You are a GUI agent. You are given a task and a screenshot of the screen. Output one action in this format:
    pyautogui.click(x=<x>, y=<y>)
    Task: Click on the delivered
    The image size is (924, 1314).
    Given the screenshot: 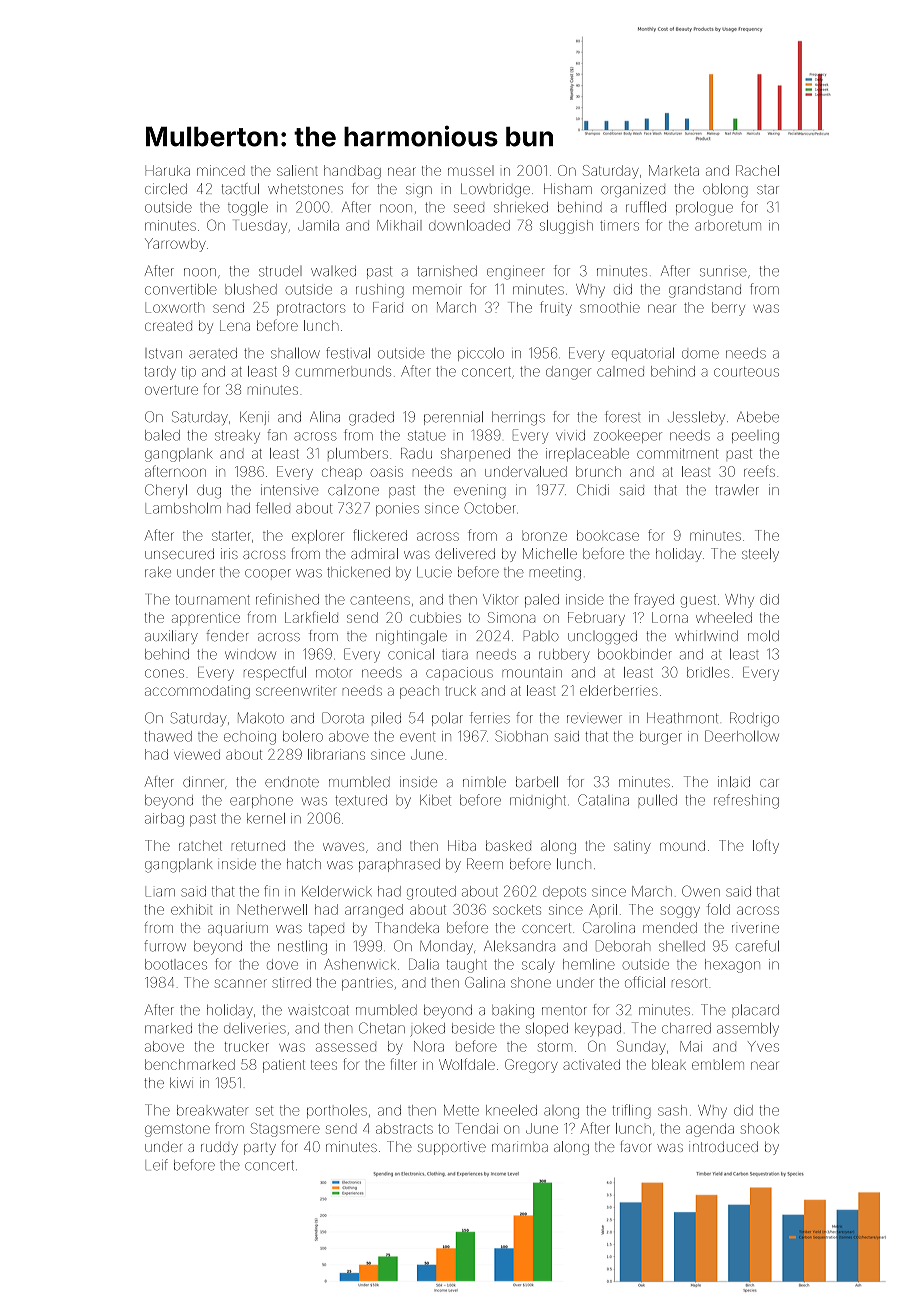 What is the action you would take?
    pyautogui.click(x=465, y=553)
